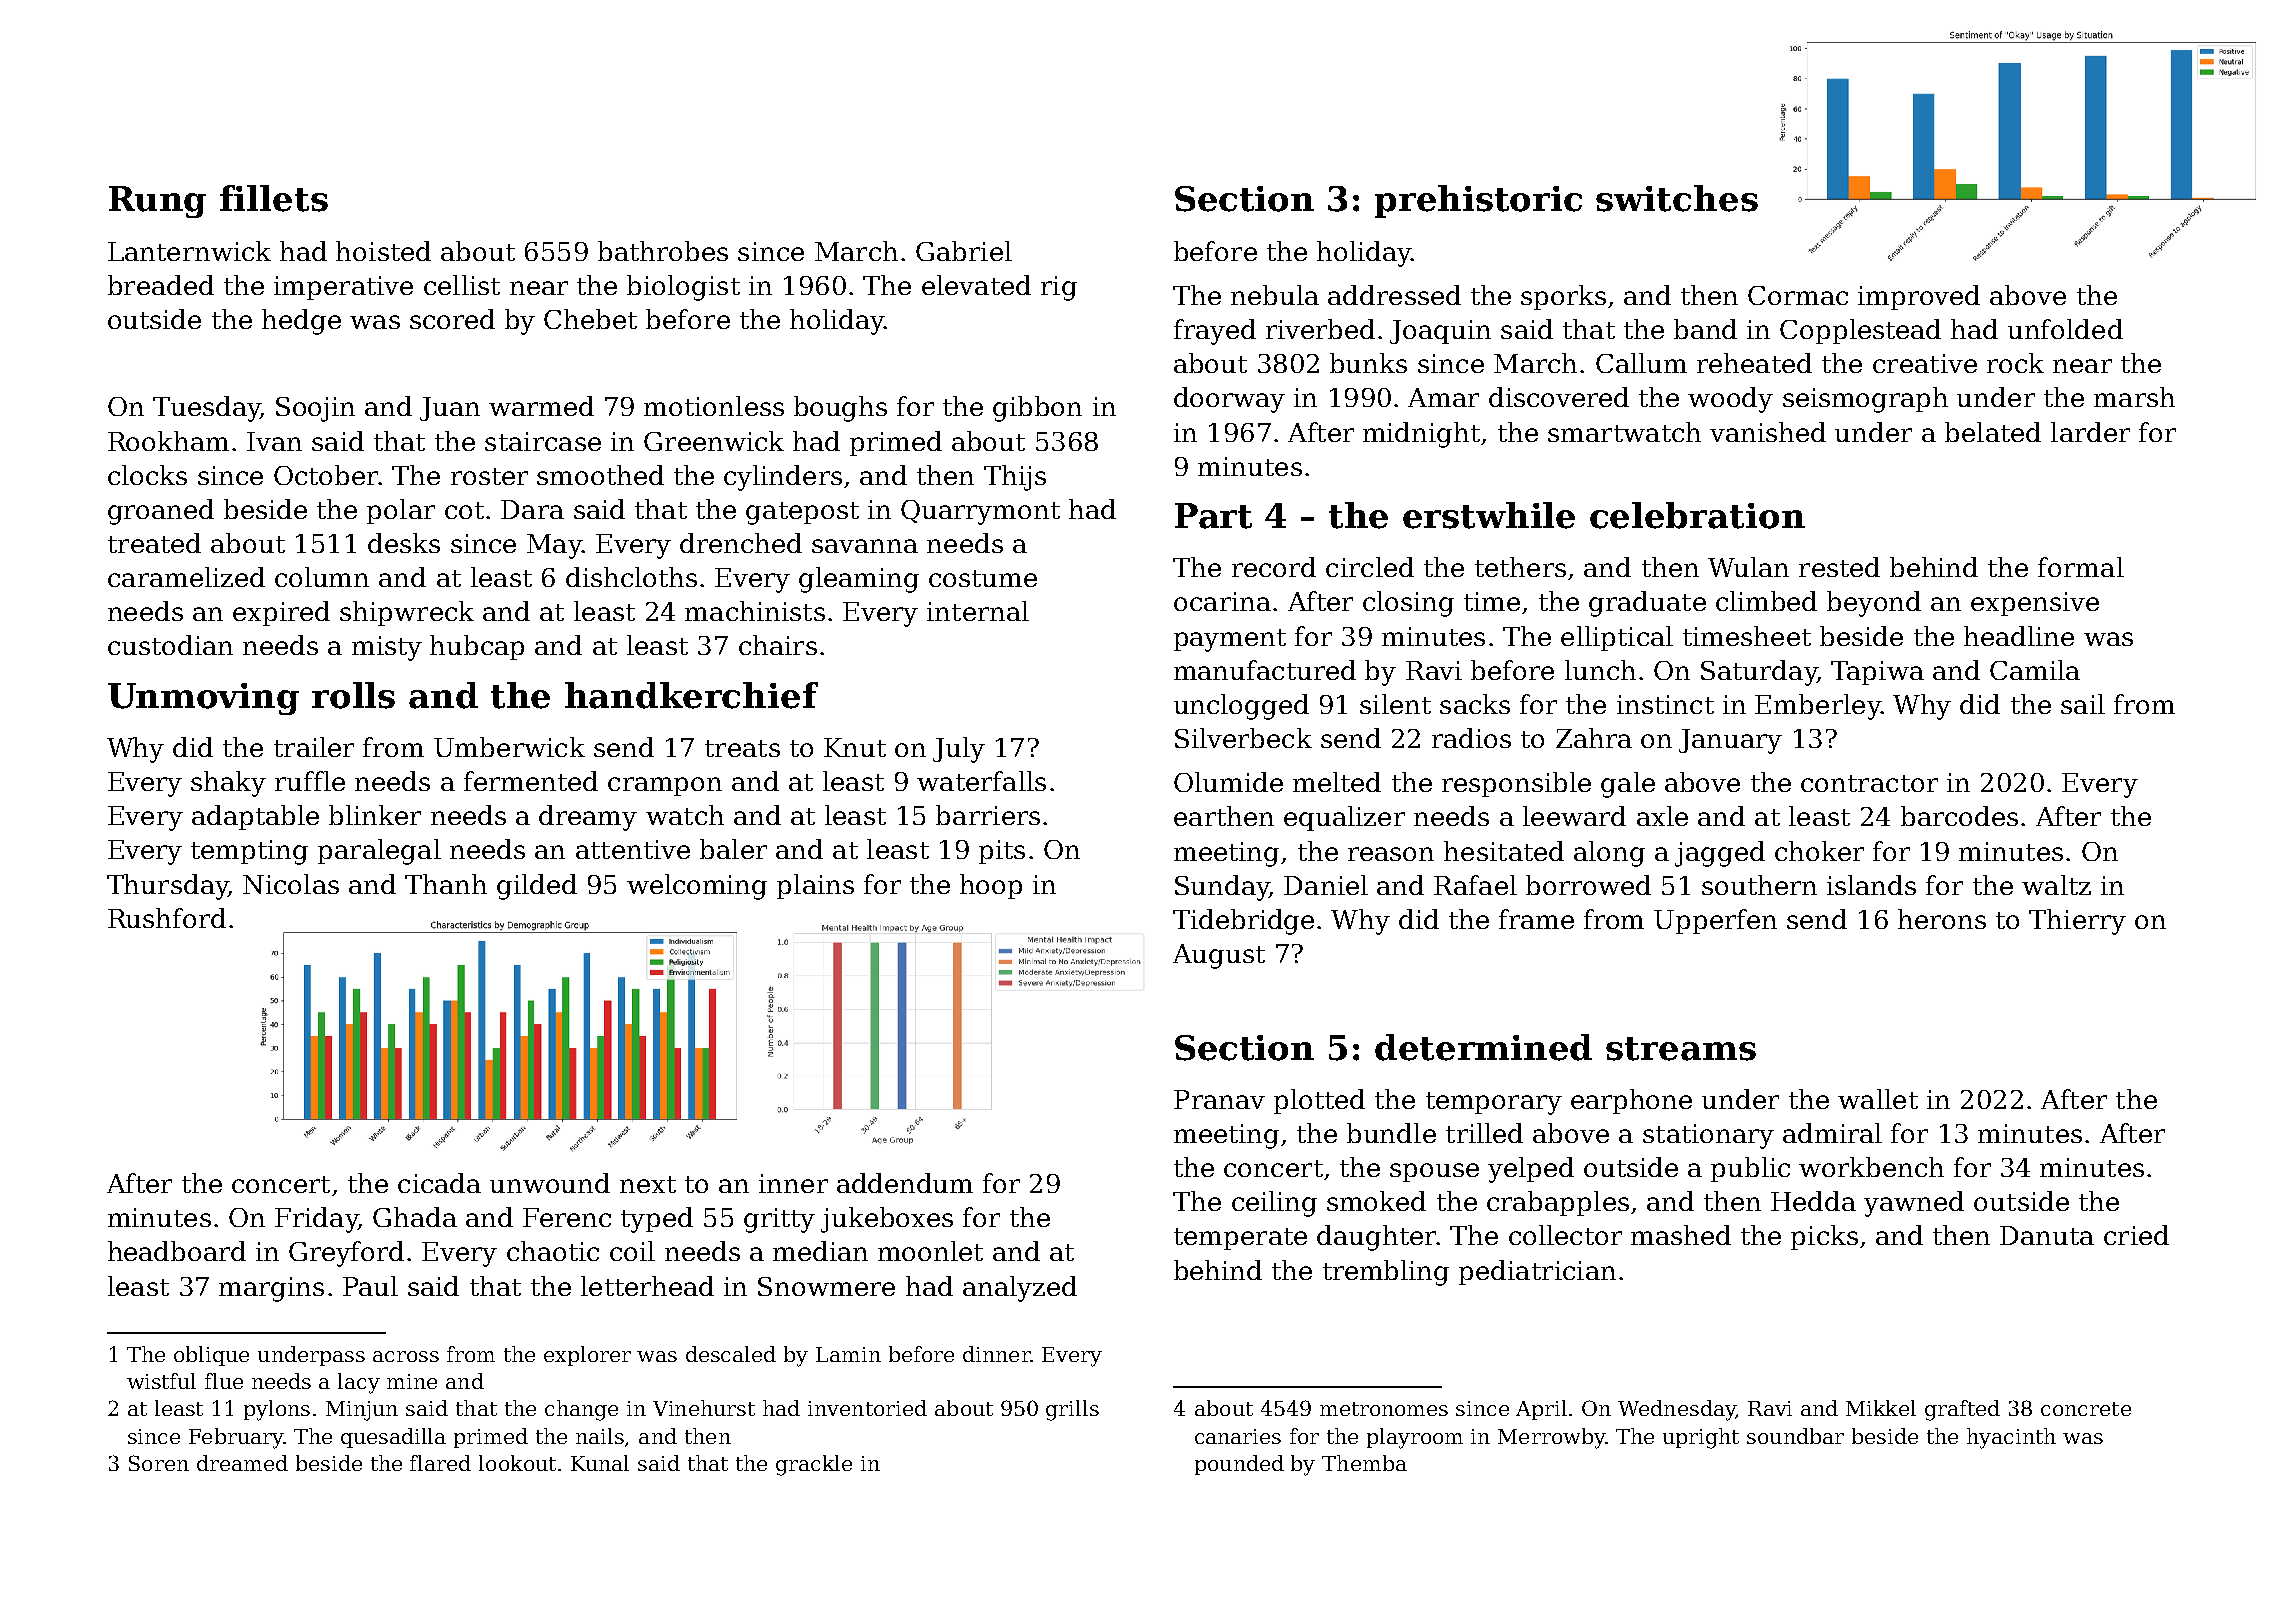  What do you see at coordinates (1768, 432) in the image?
I see `vanished` at bounding box center [1768, 432].
